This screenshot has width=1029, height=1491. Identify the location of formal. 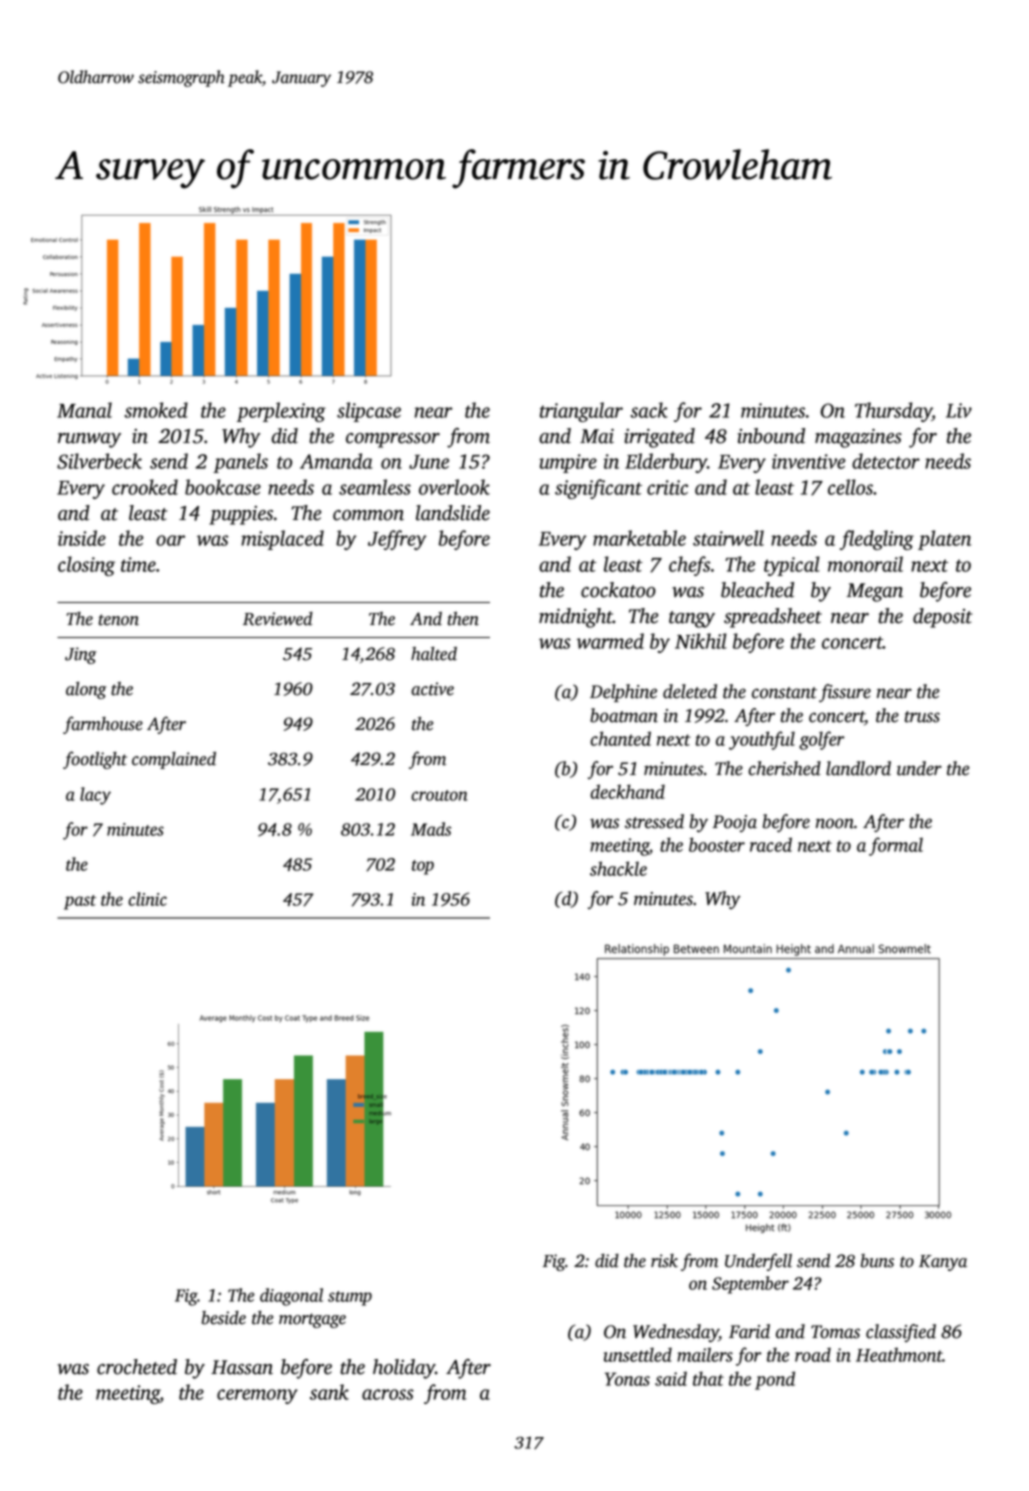
(896, 846).
